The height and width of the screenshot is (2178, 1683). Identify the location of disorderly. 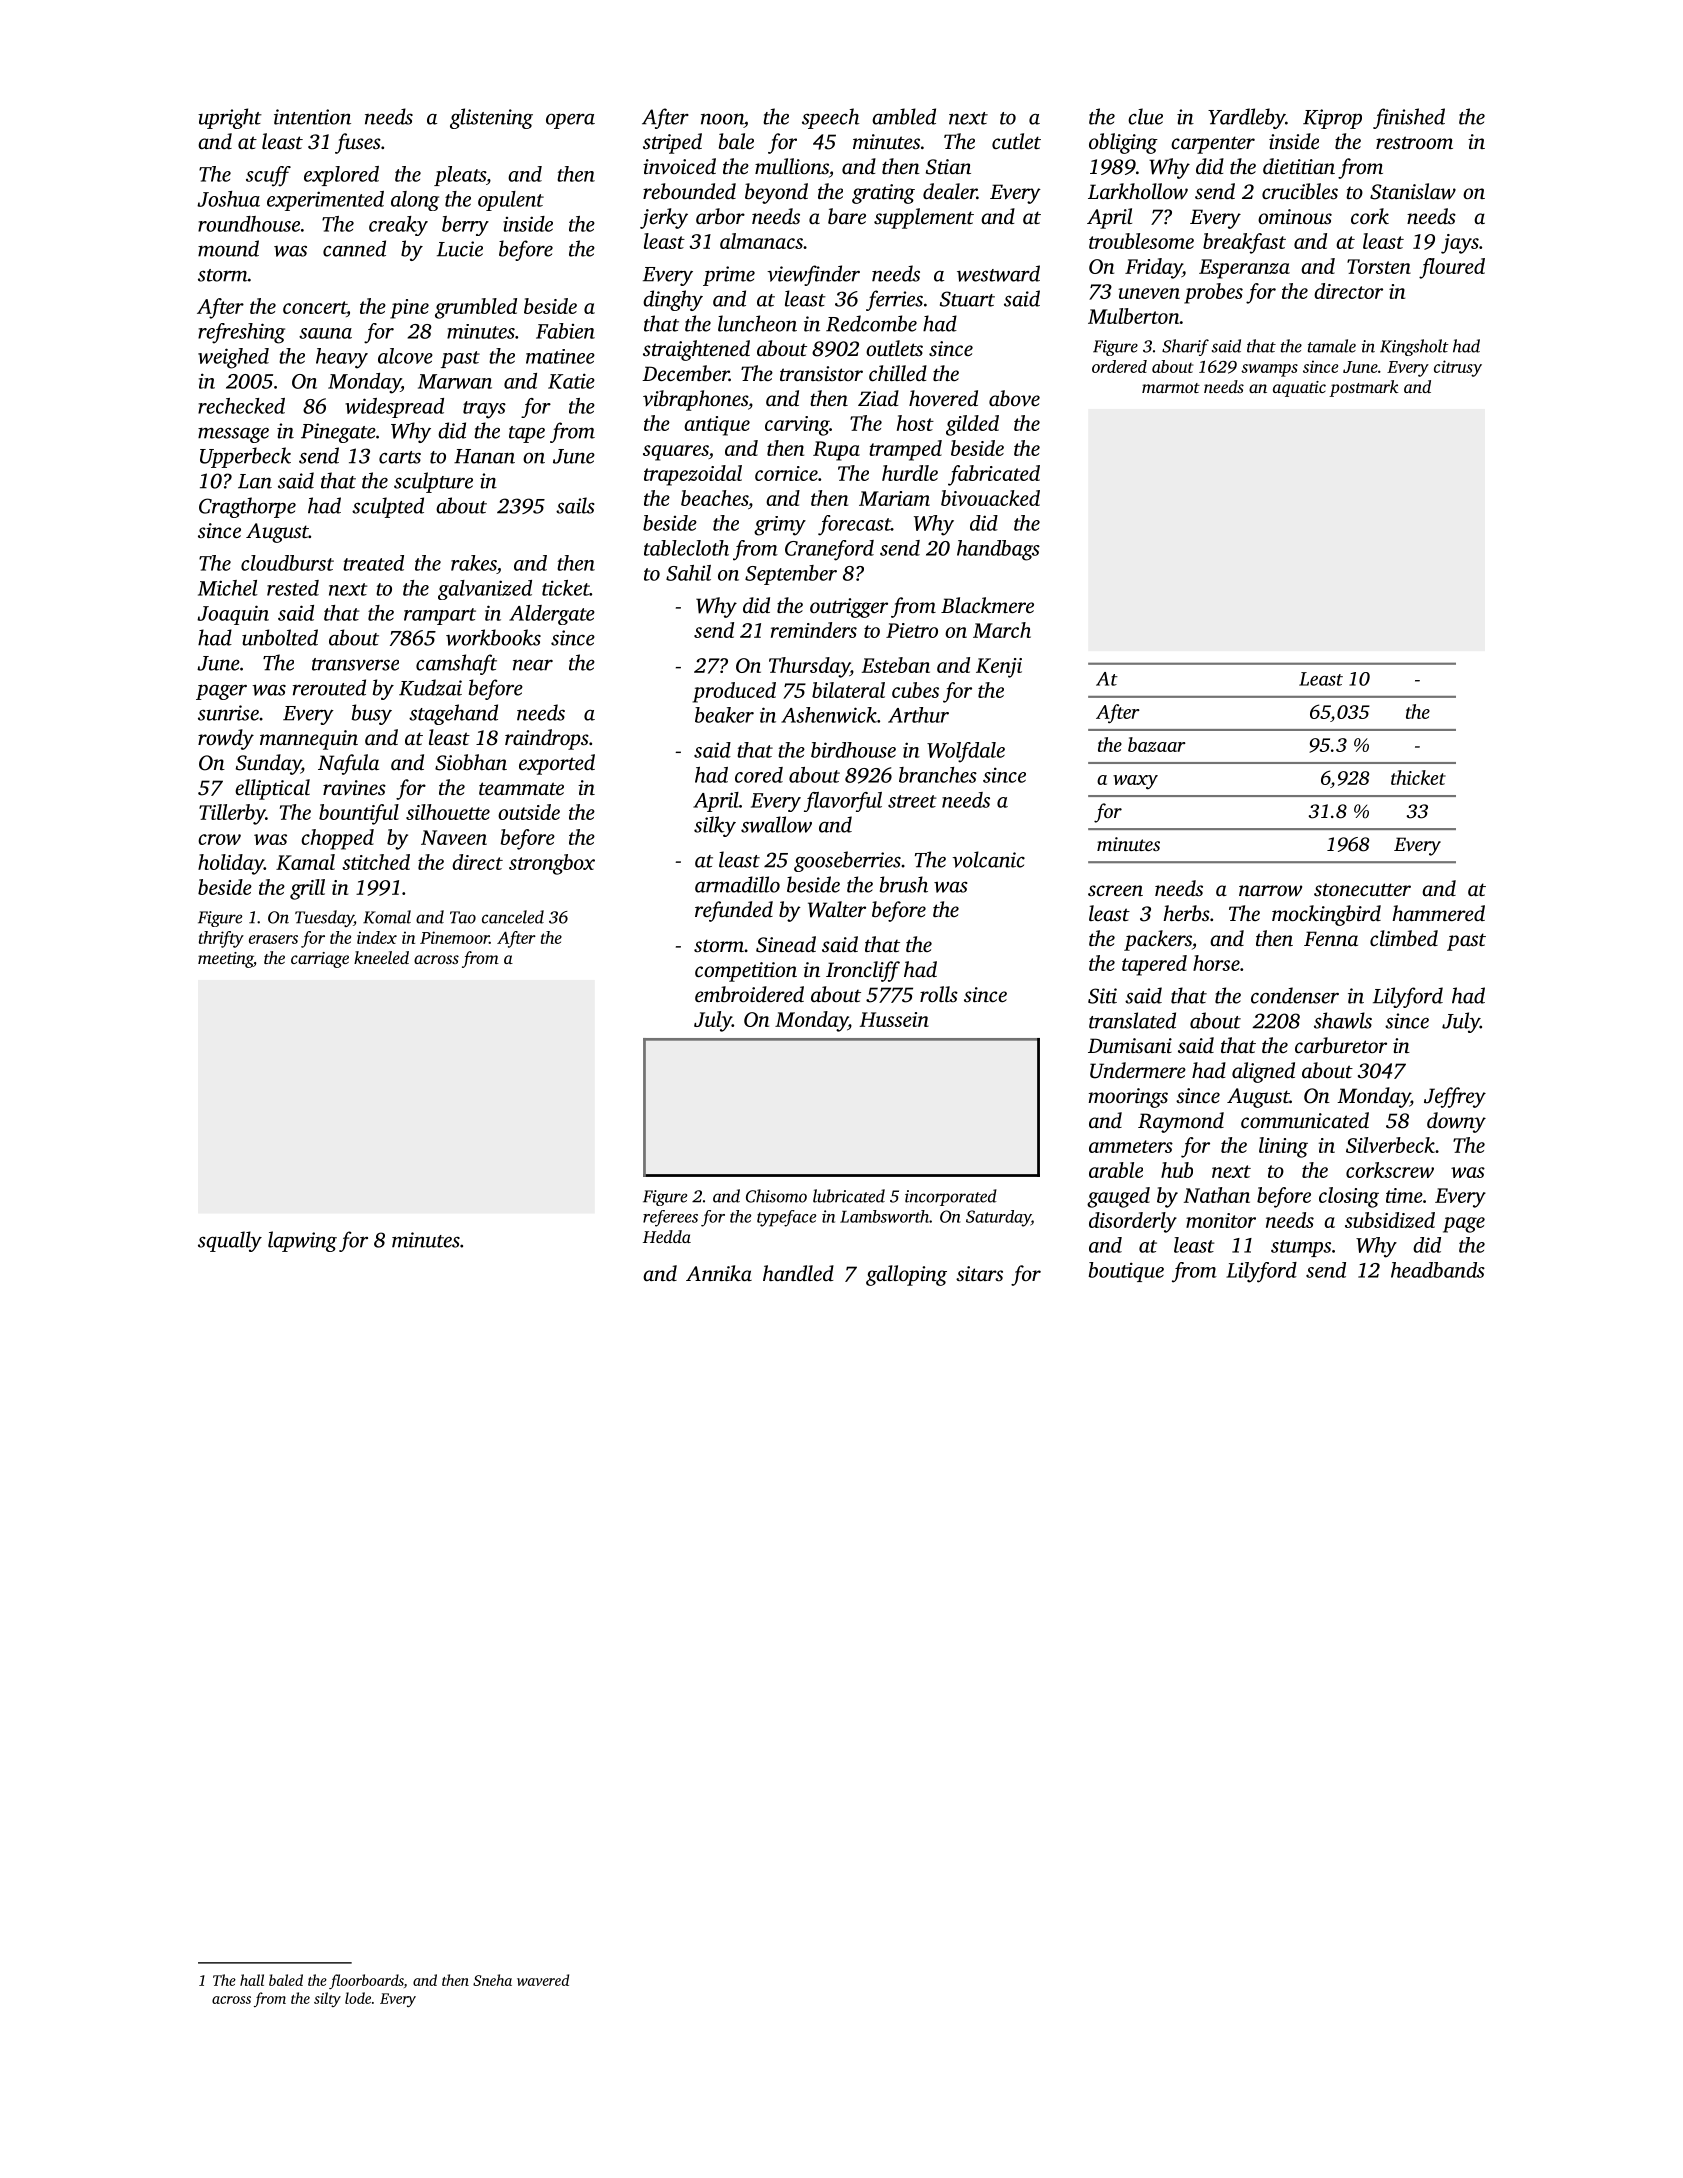
(1133, 1222).
